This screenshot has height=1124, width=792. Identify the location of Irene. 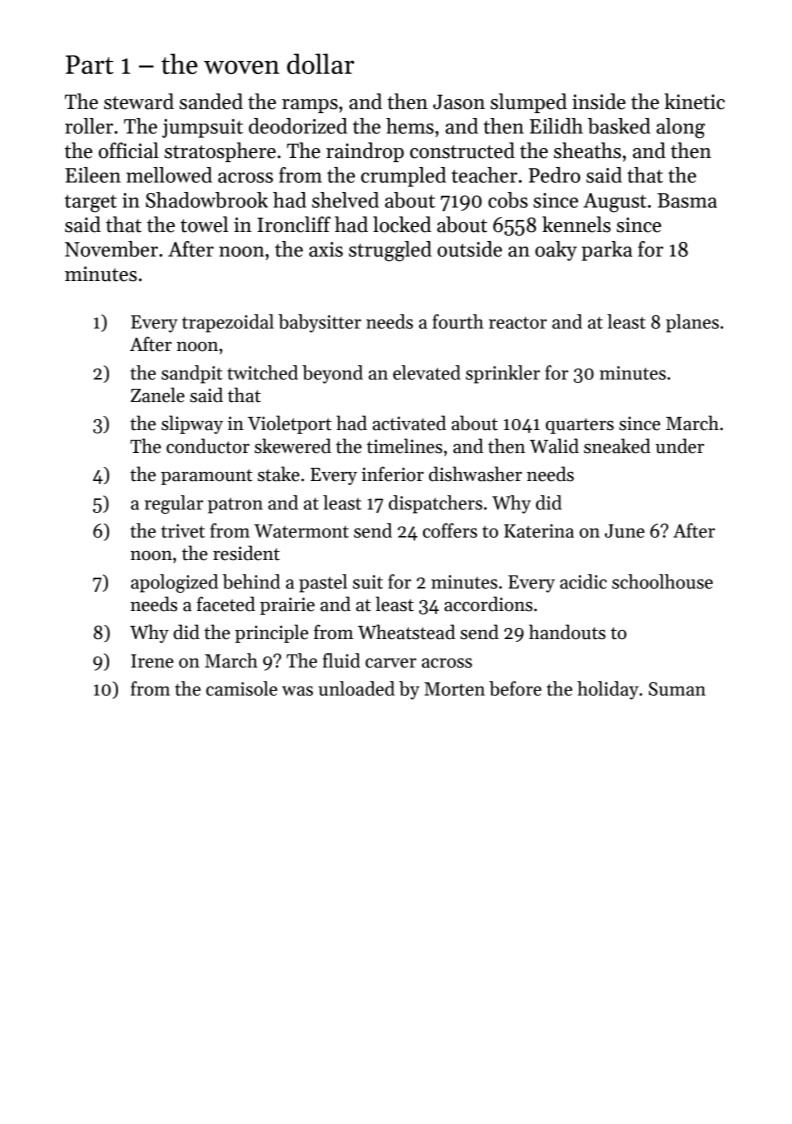
(152, 661).
